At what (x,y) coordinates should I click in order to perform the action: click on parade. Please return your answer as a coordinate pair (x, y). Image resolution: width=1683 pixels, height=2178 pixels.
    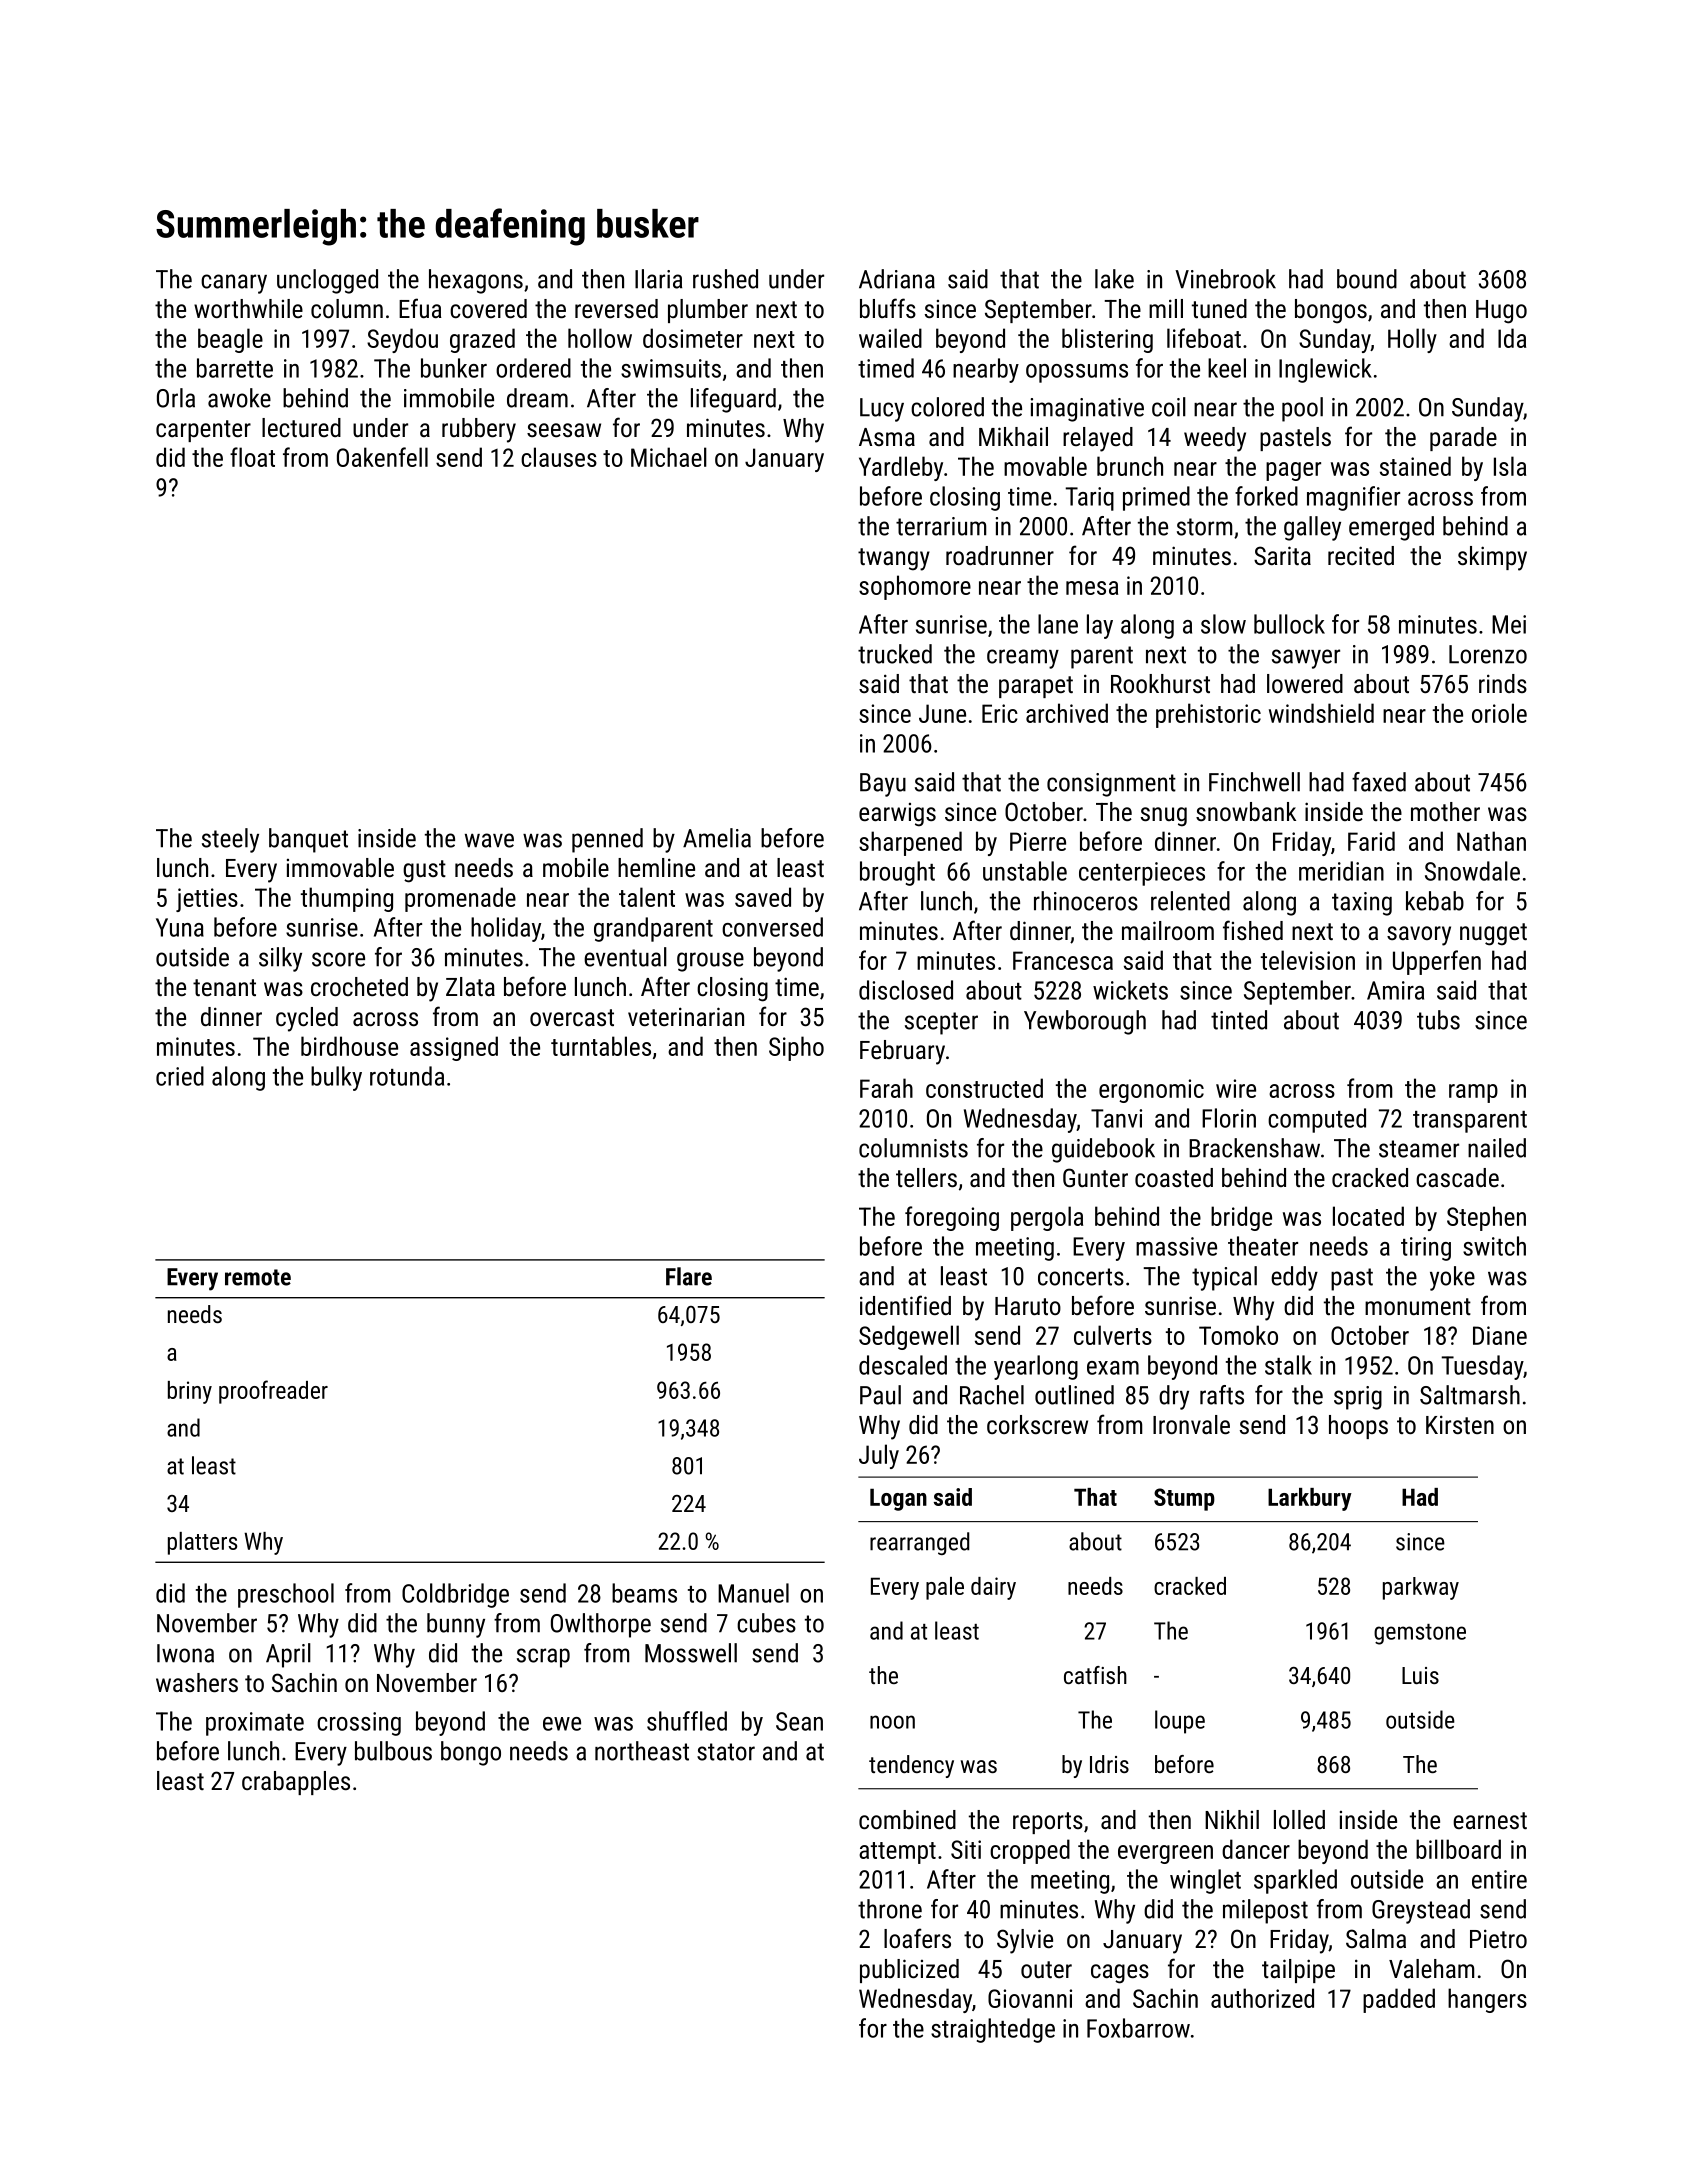
    Looking at the image, I should click on (1463, 439).
